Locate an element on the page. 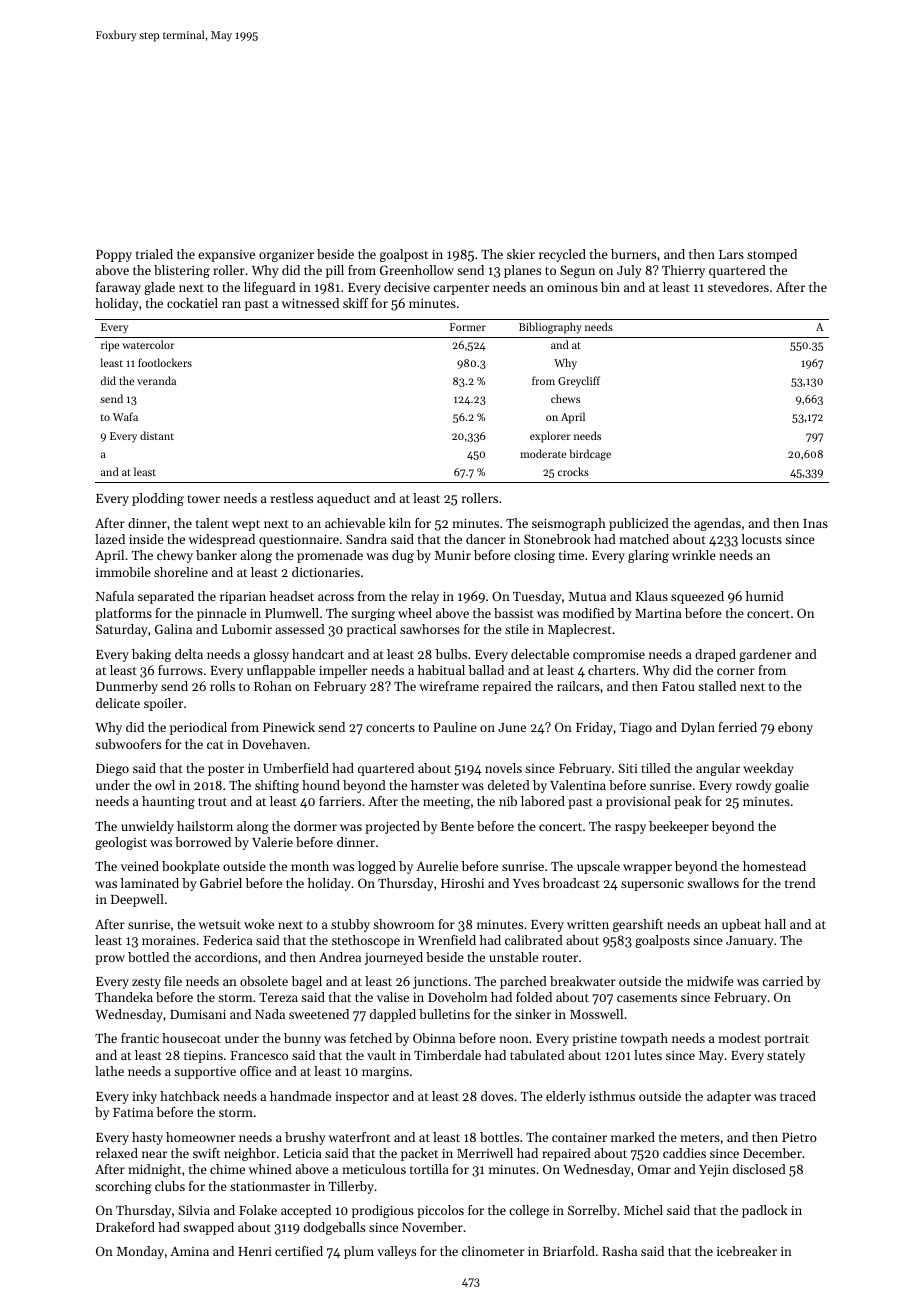 The width and height of the page is (924, 1308). Monday is located at coordinates (140, 1252).
